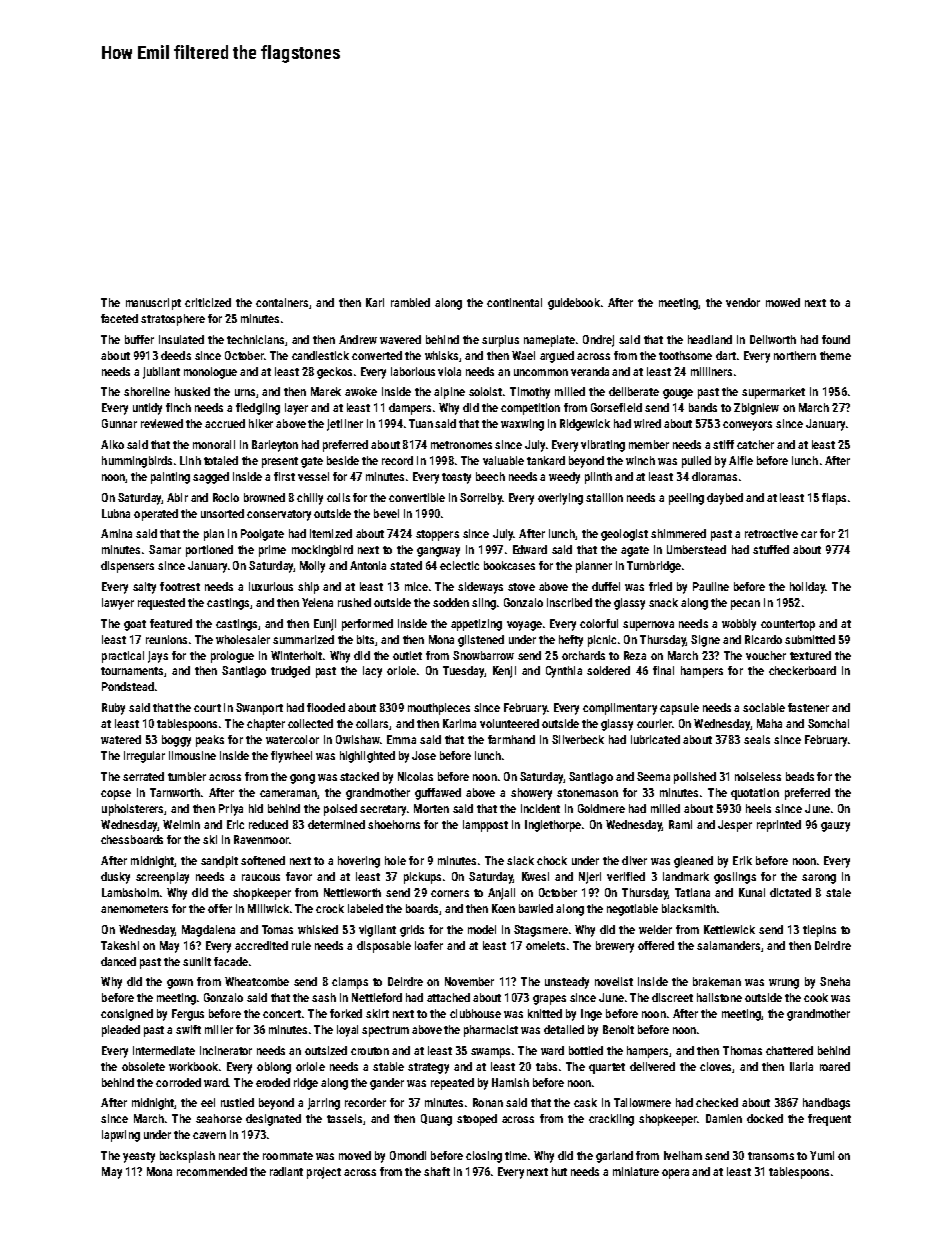  I want to click on landmark, so click(686, 876).
